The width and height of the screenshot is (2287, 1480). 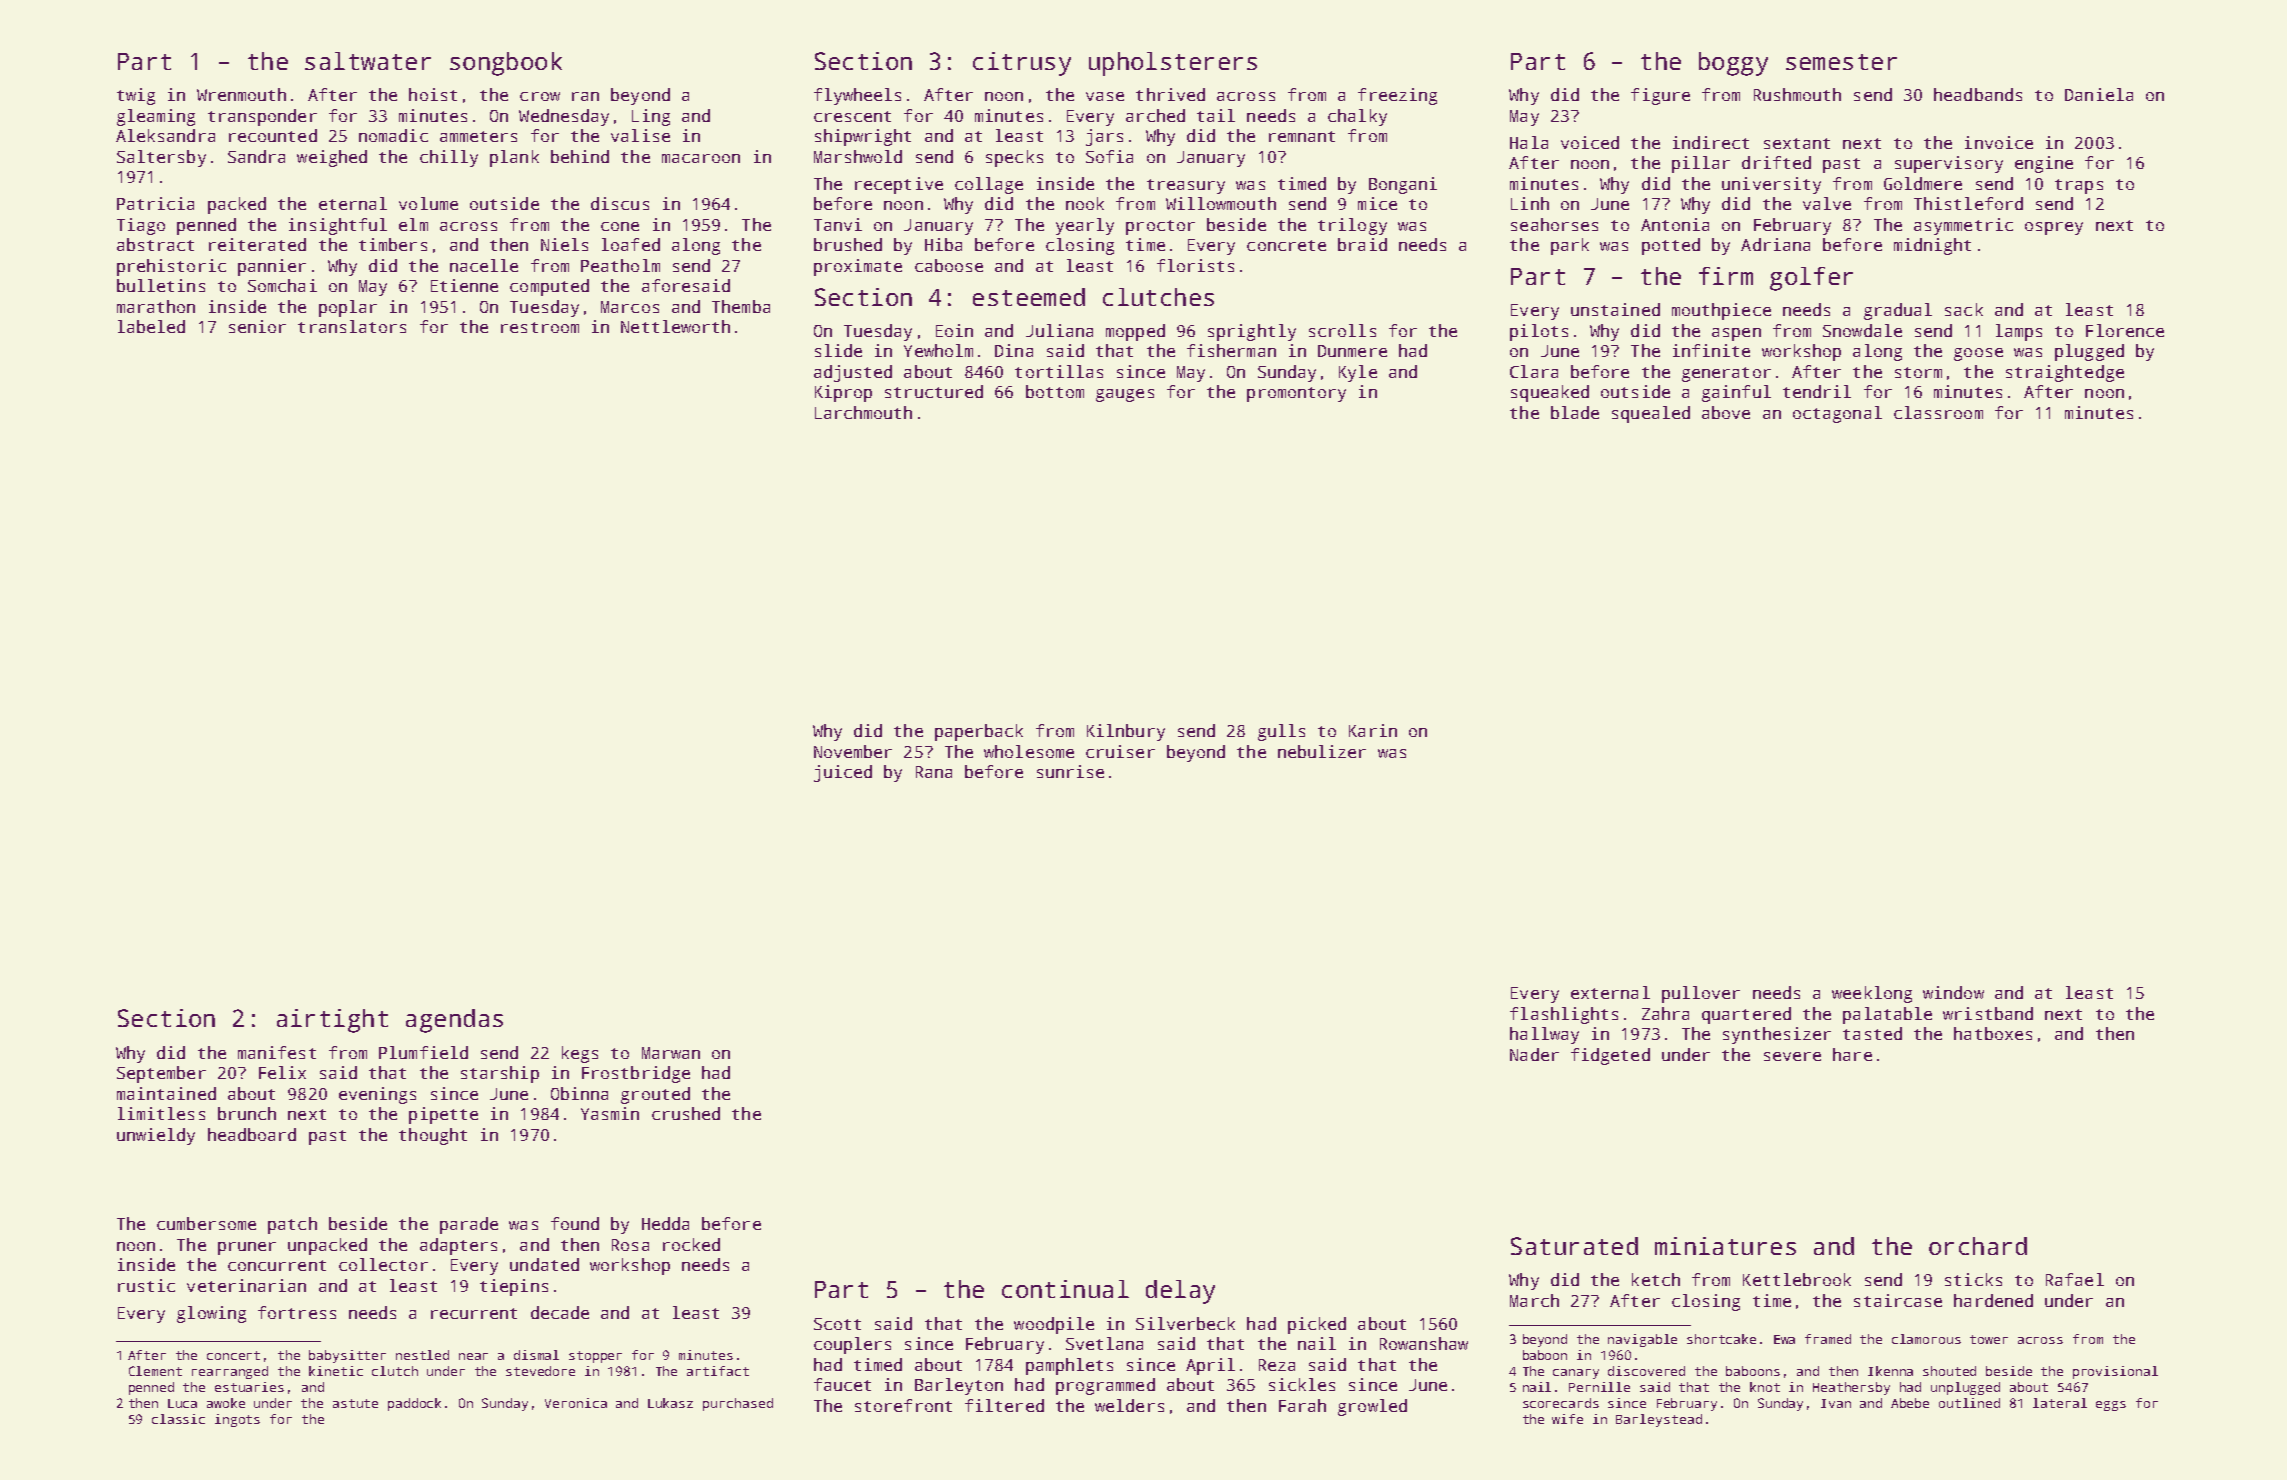 What do you see at coordinates (2065, 373) in the screenshot?
I see `straightedge` at bounding box center [2065, 373].
